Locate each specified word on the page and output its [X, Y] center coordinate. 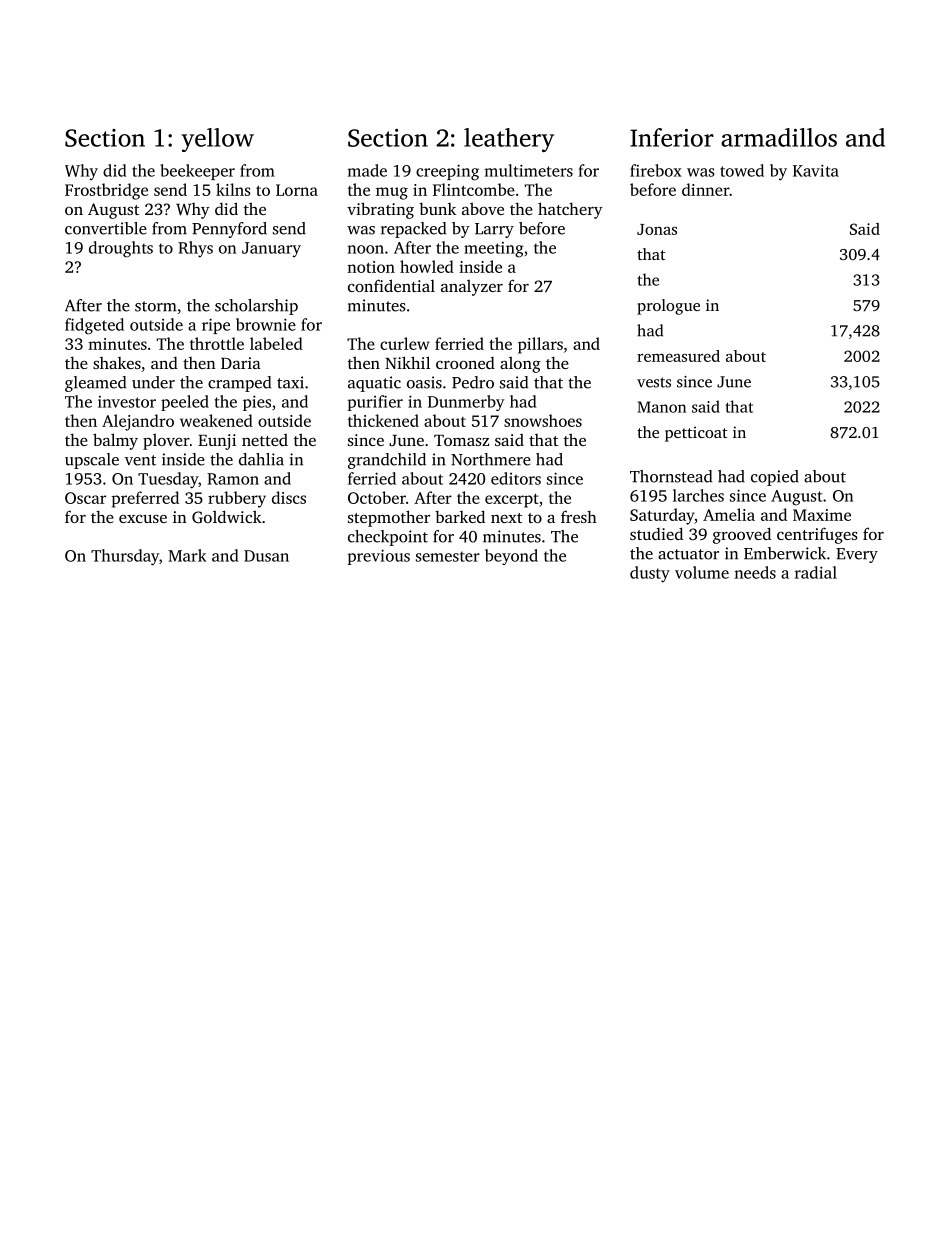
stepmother [389, 518]
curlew [405, 343]
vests [654, 382]
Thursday [125, 557]
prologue [668, 307]
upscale [92, 461]
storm [156, 306]
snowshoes [543, 420]
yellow [217, 140]
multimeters [529, 170]
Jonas [657, 229]
